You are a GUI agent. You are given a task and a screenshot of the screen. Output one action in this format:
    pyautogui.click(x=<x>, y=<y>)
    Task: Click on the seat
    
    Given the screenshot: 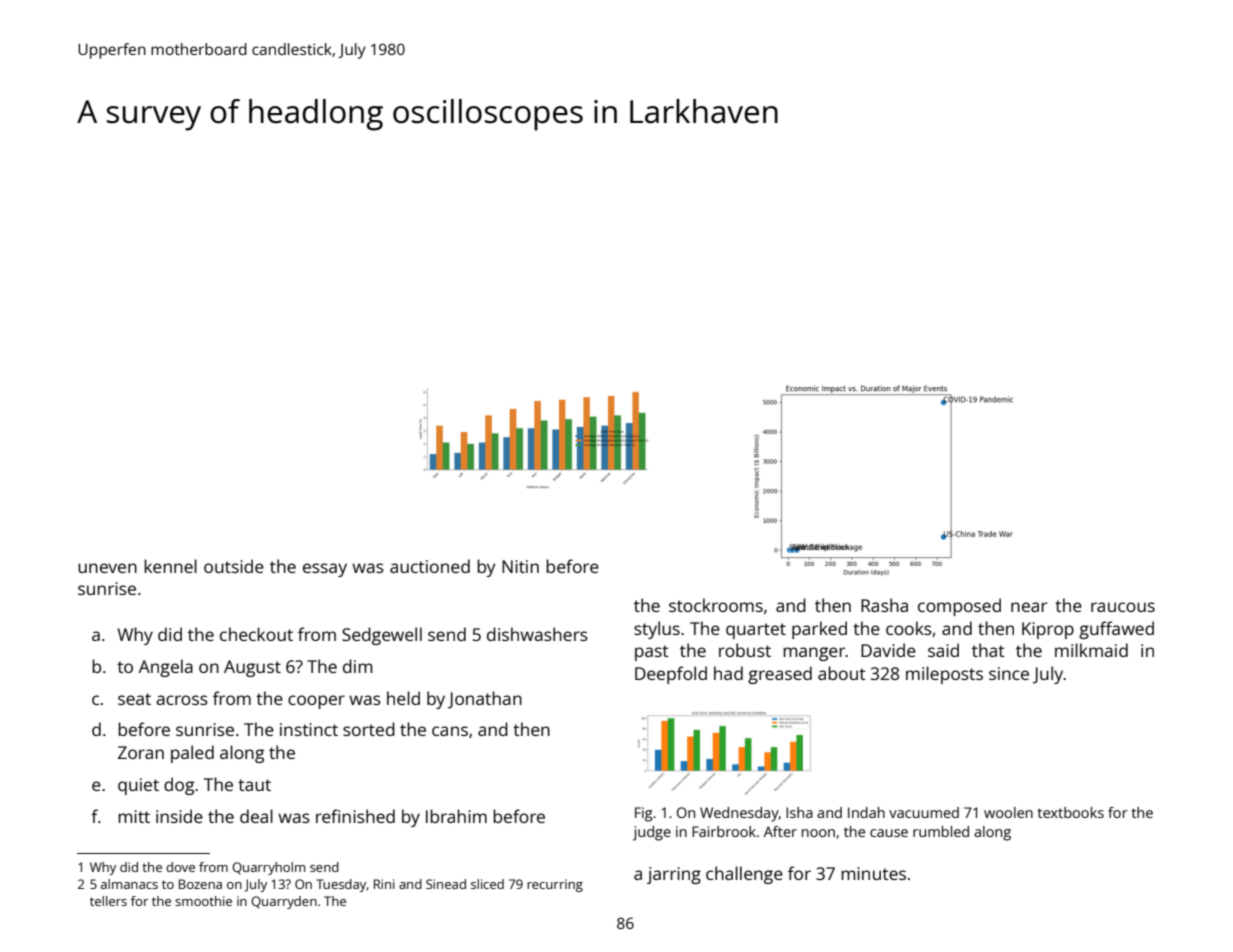 What is the action you would take?
    pyautogui.click(x=134, y=699)
